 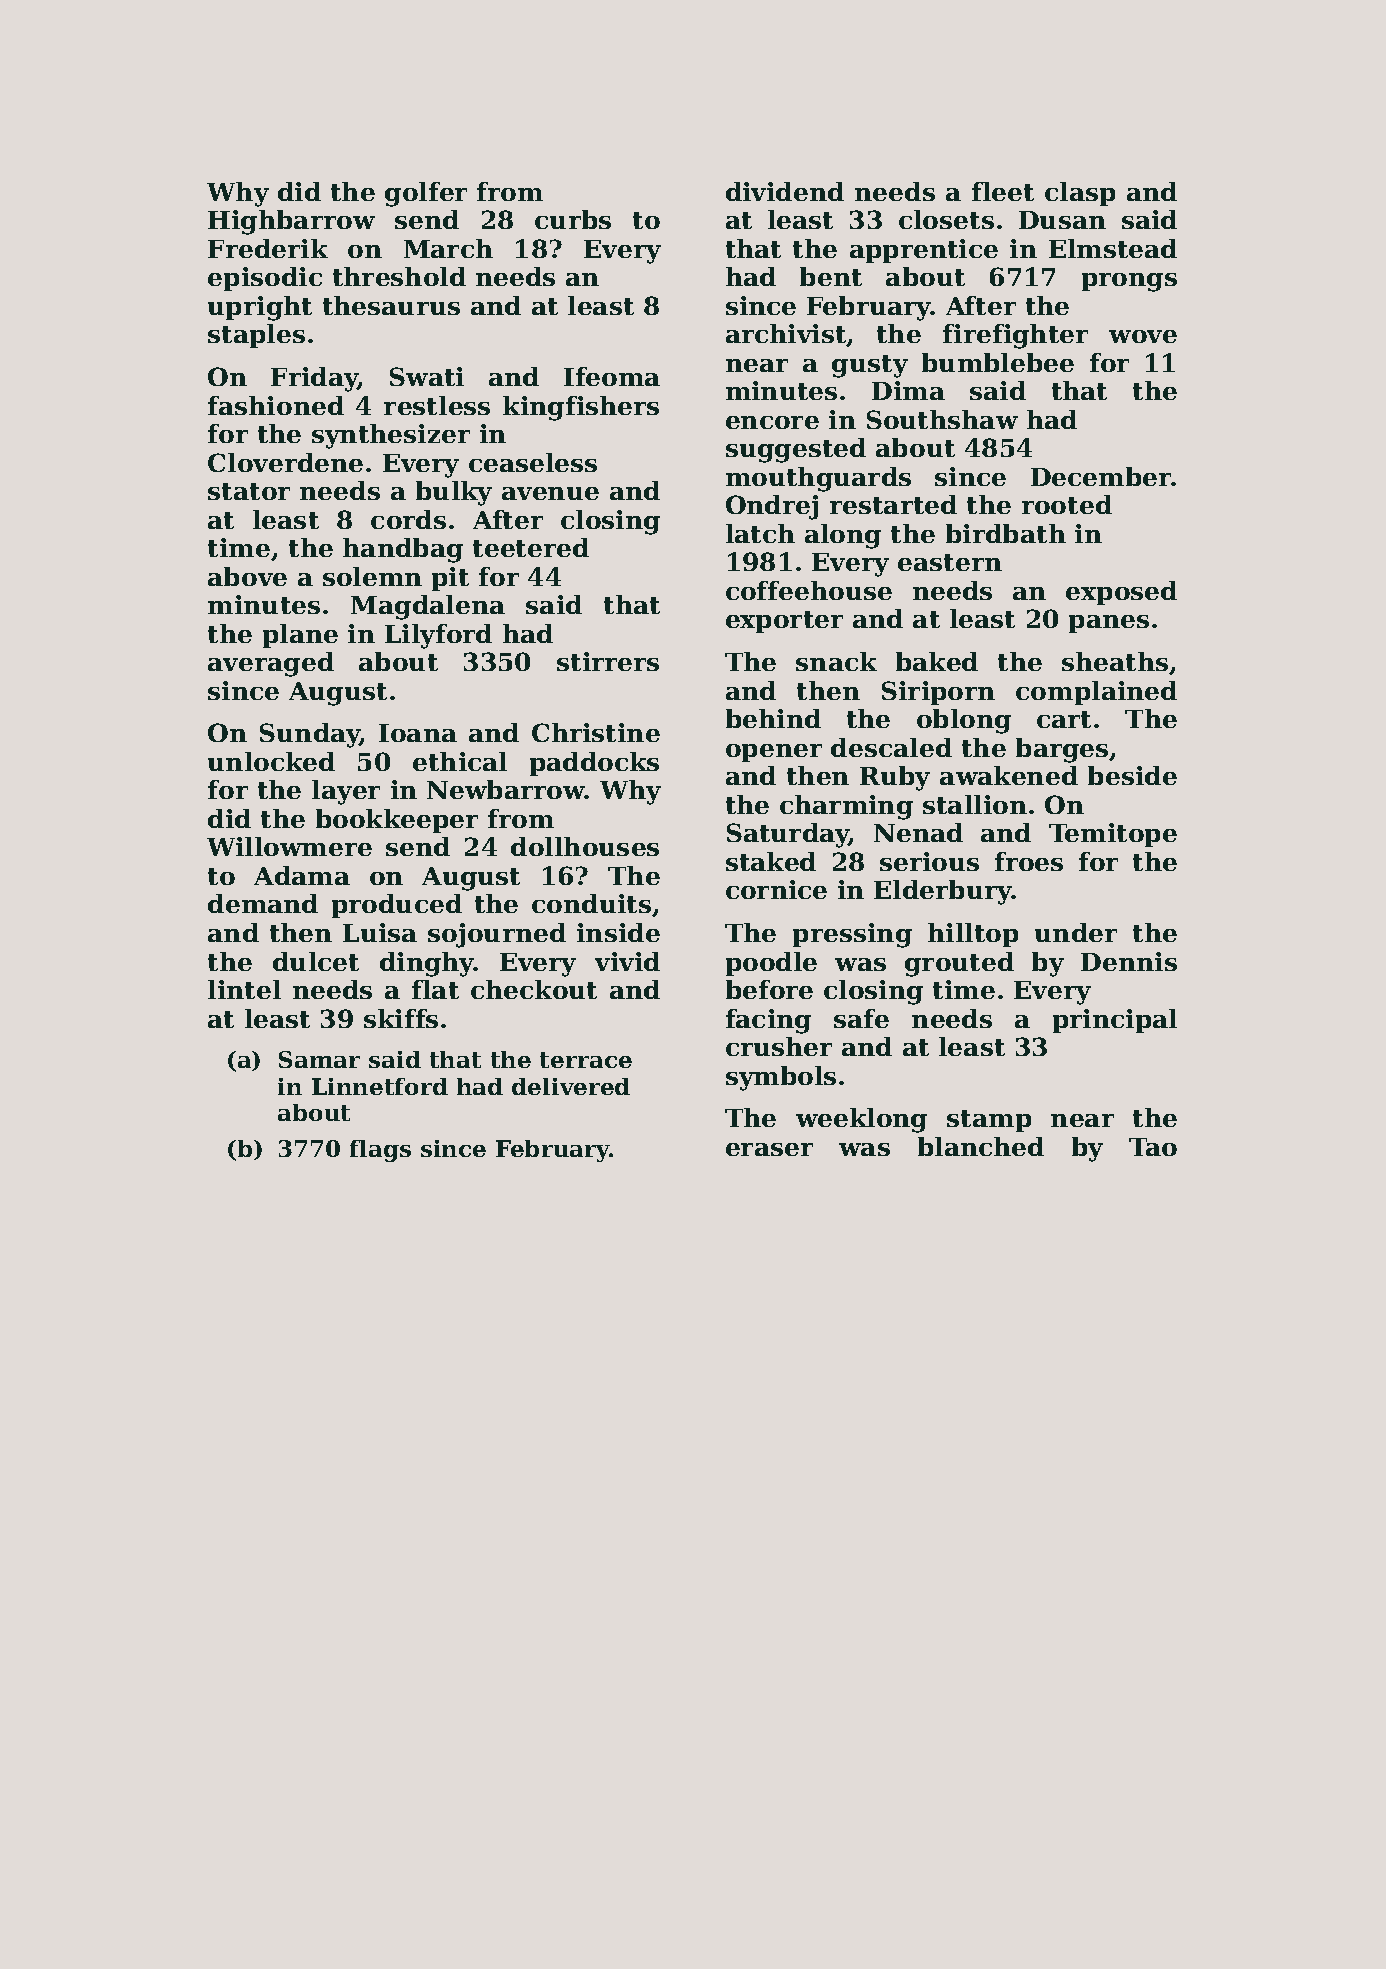 What do you see at coordinates (418, 733) in the screenshot?
I see `Ioana` at bounding box center [418, 733].
